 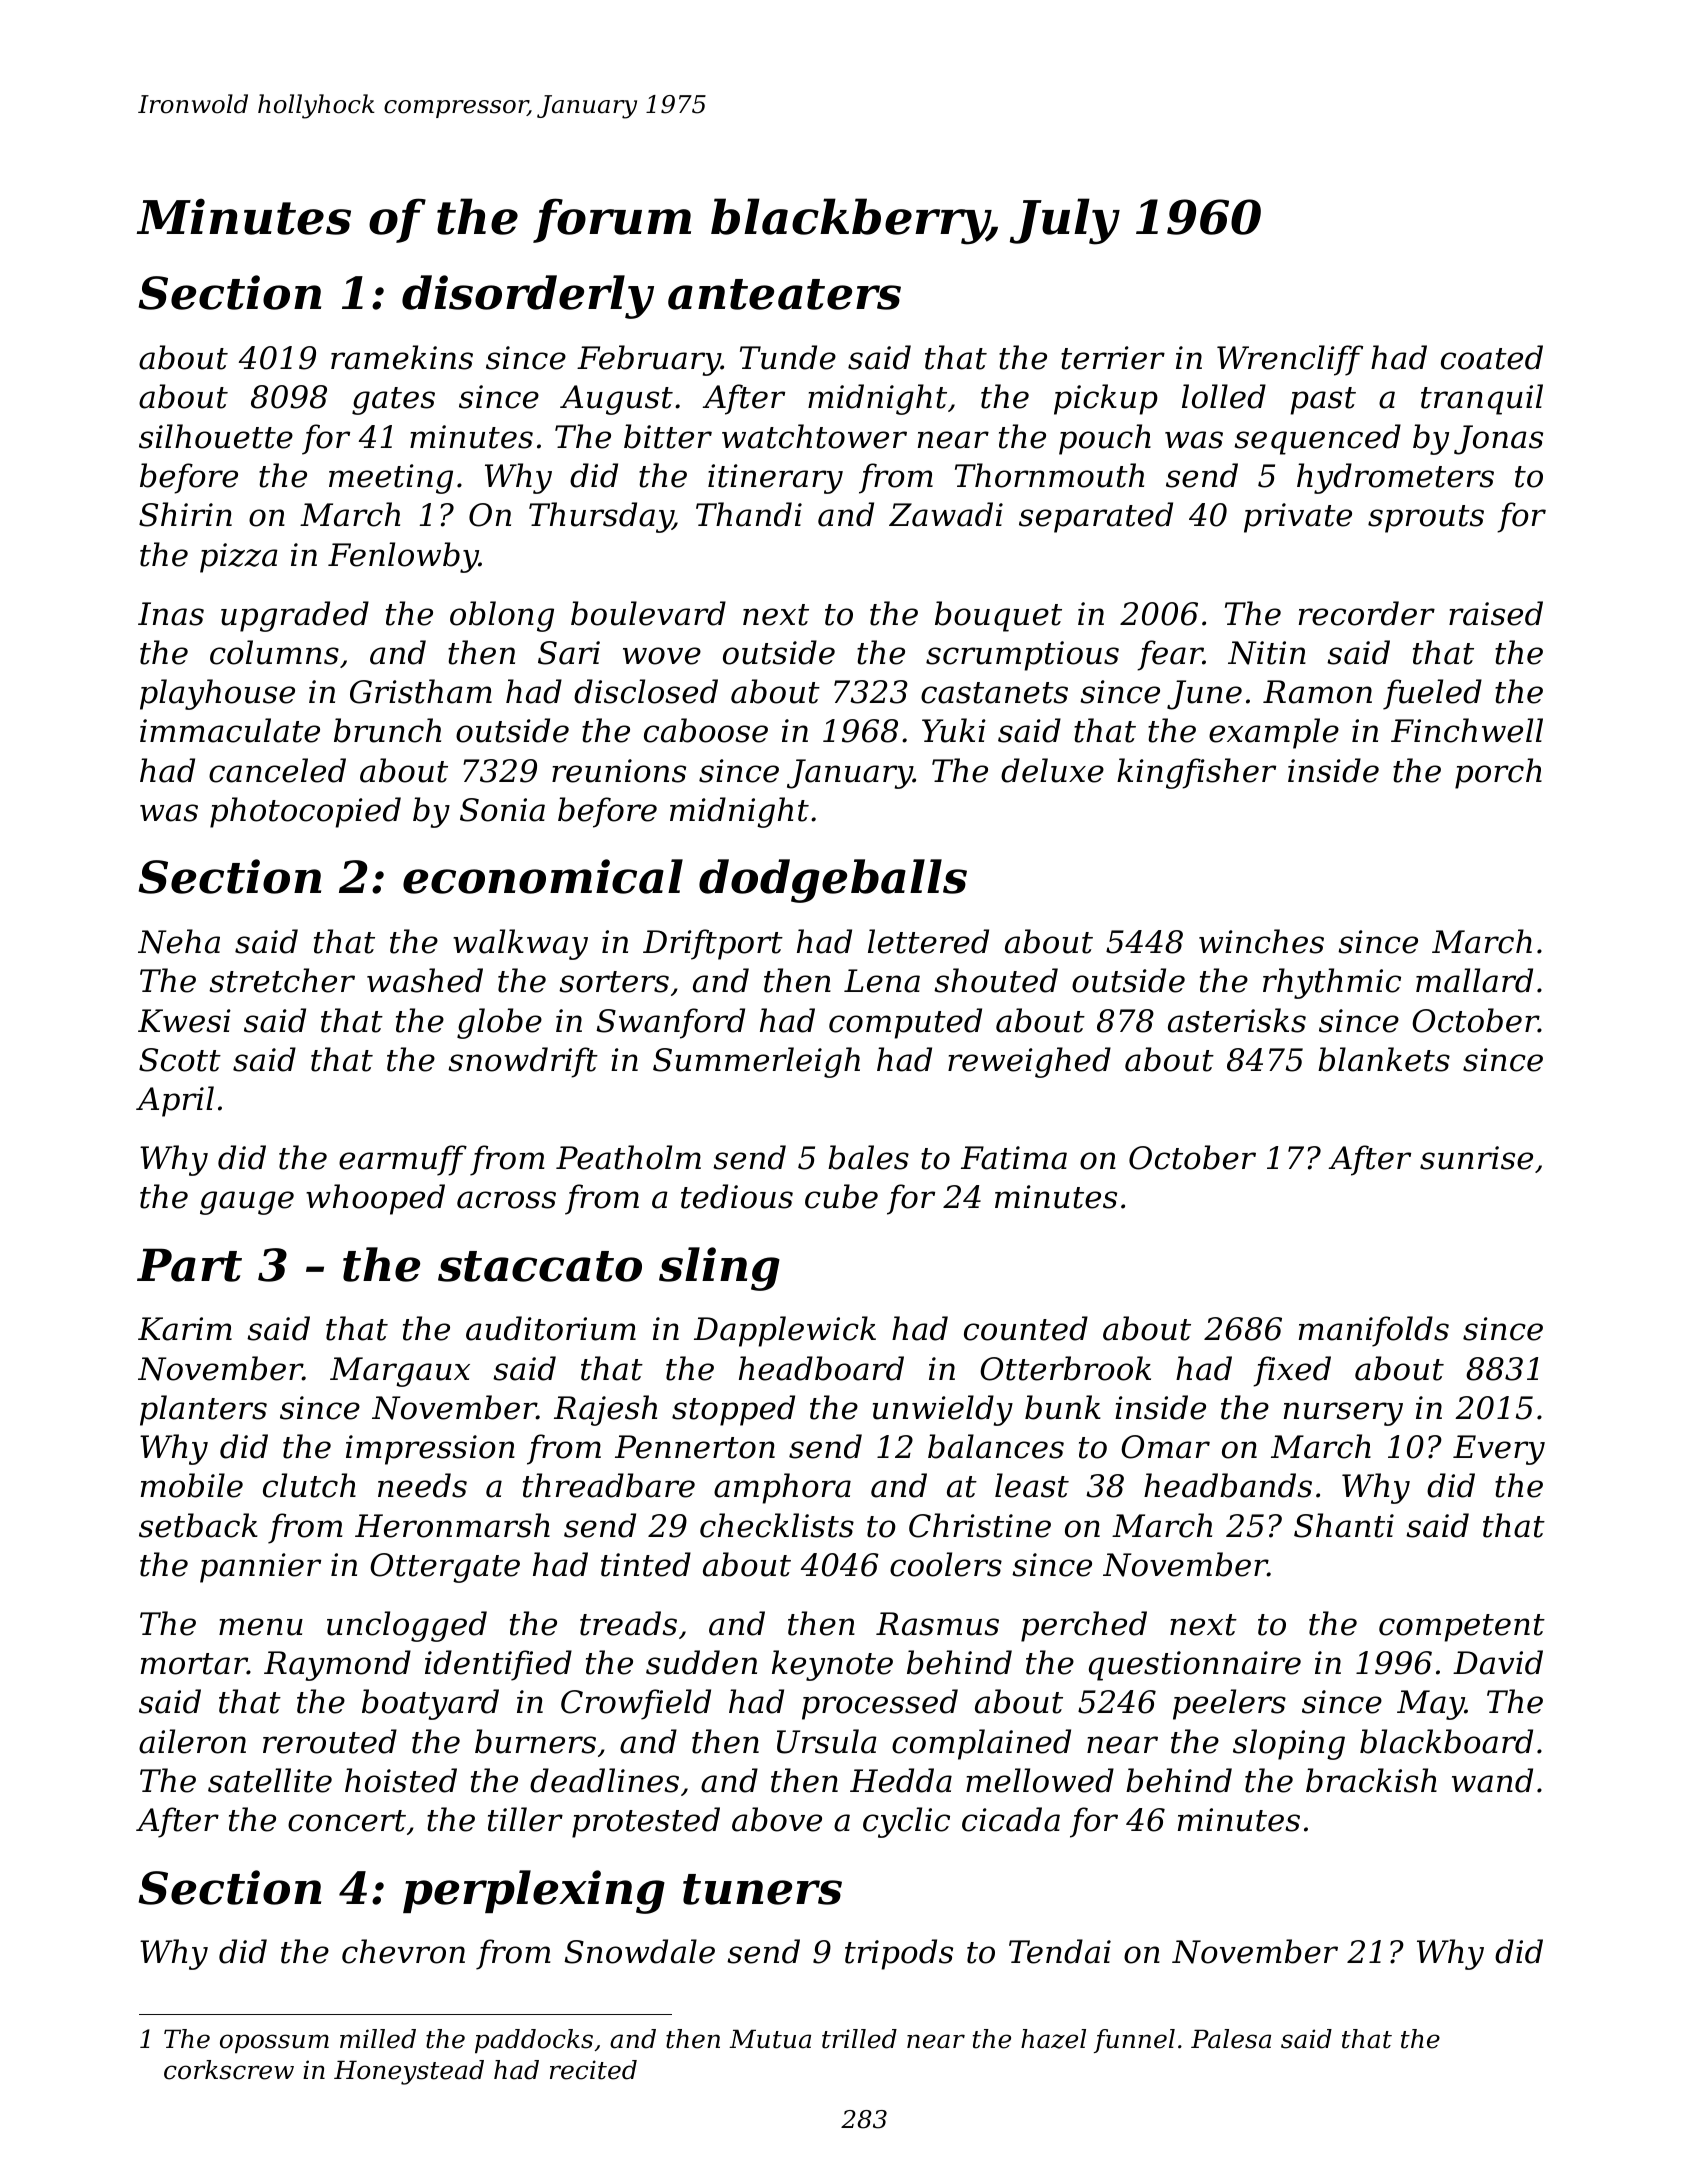 I want to click on Palesa, so click(x=1231, y=2039).
